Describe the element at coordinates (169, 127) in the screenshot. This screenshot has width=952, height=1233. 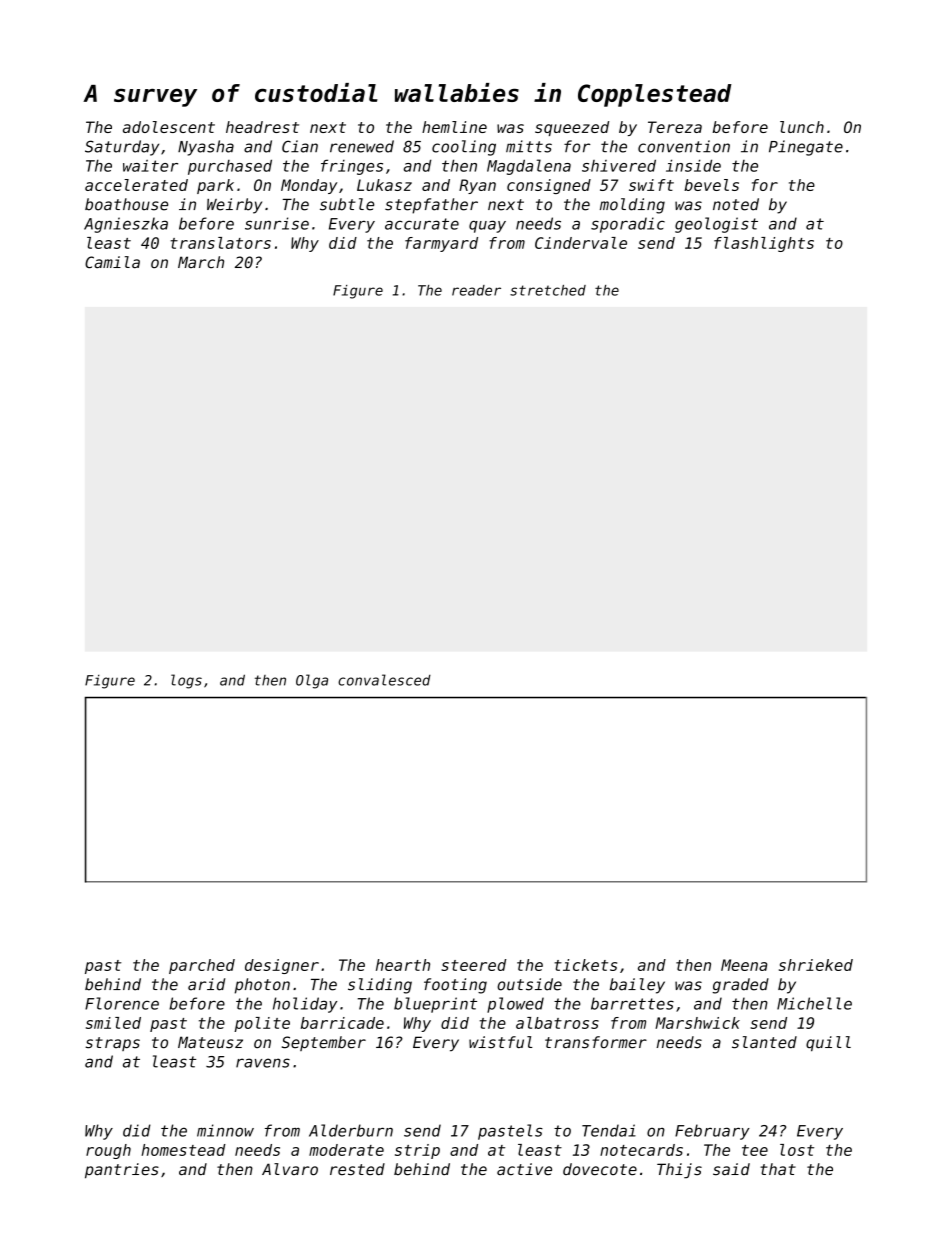
I see `adolescent` at that location.
